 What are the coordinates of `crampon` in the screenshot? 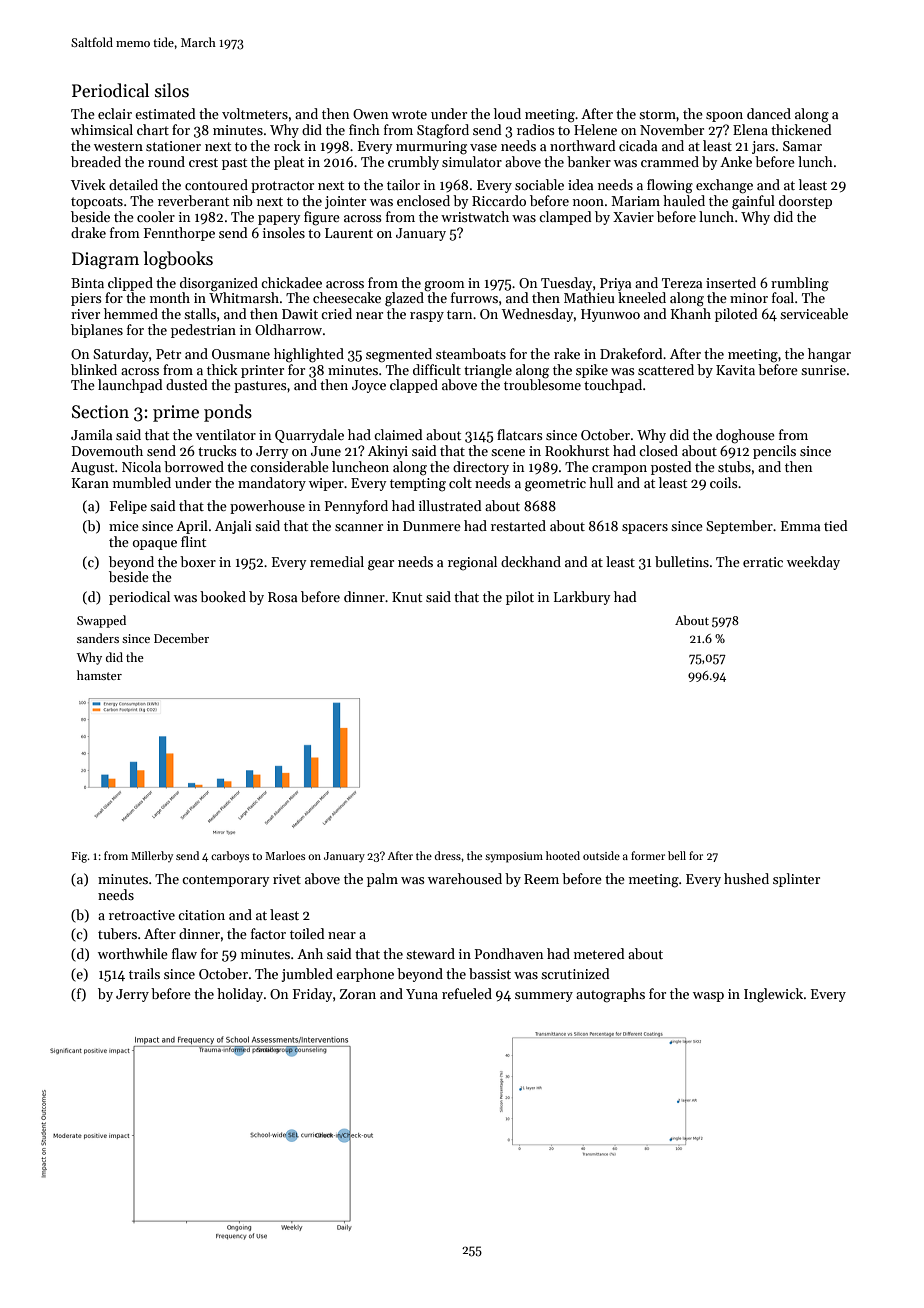 It's located at (619, 470).
